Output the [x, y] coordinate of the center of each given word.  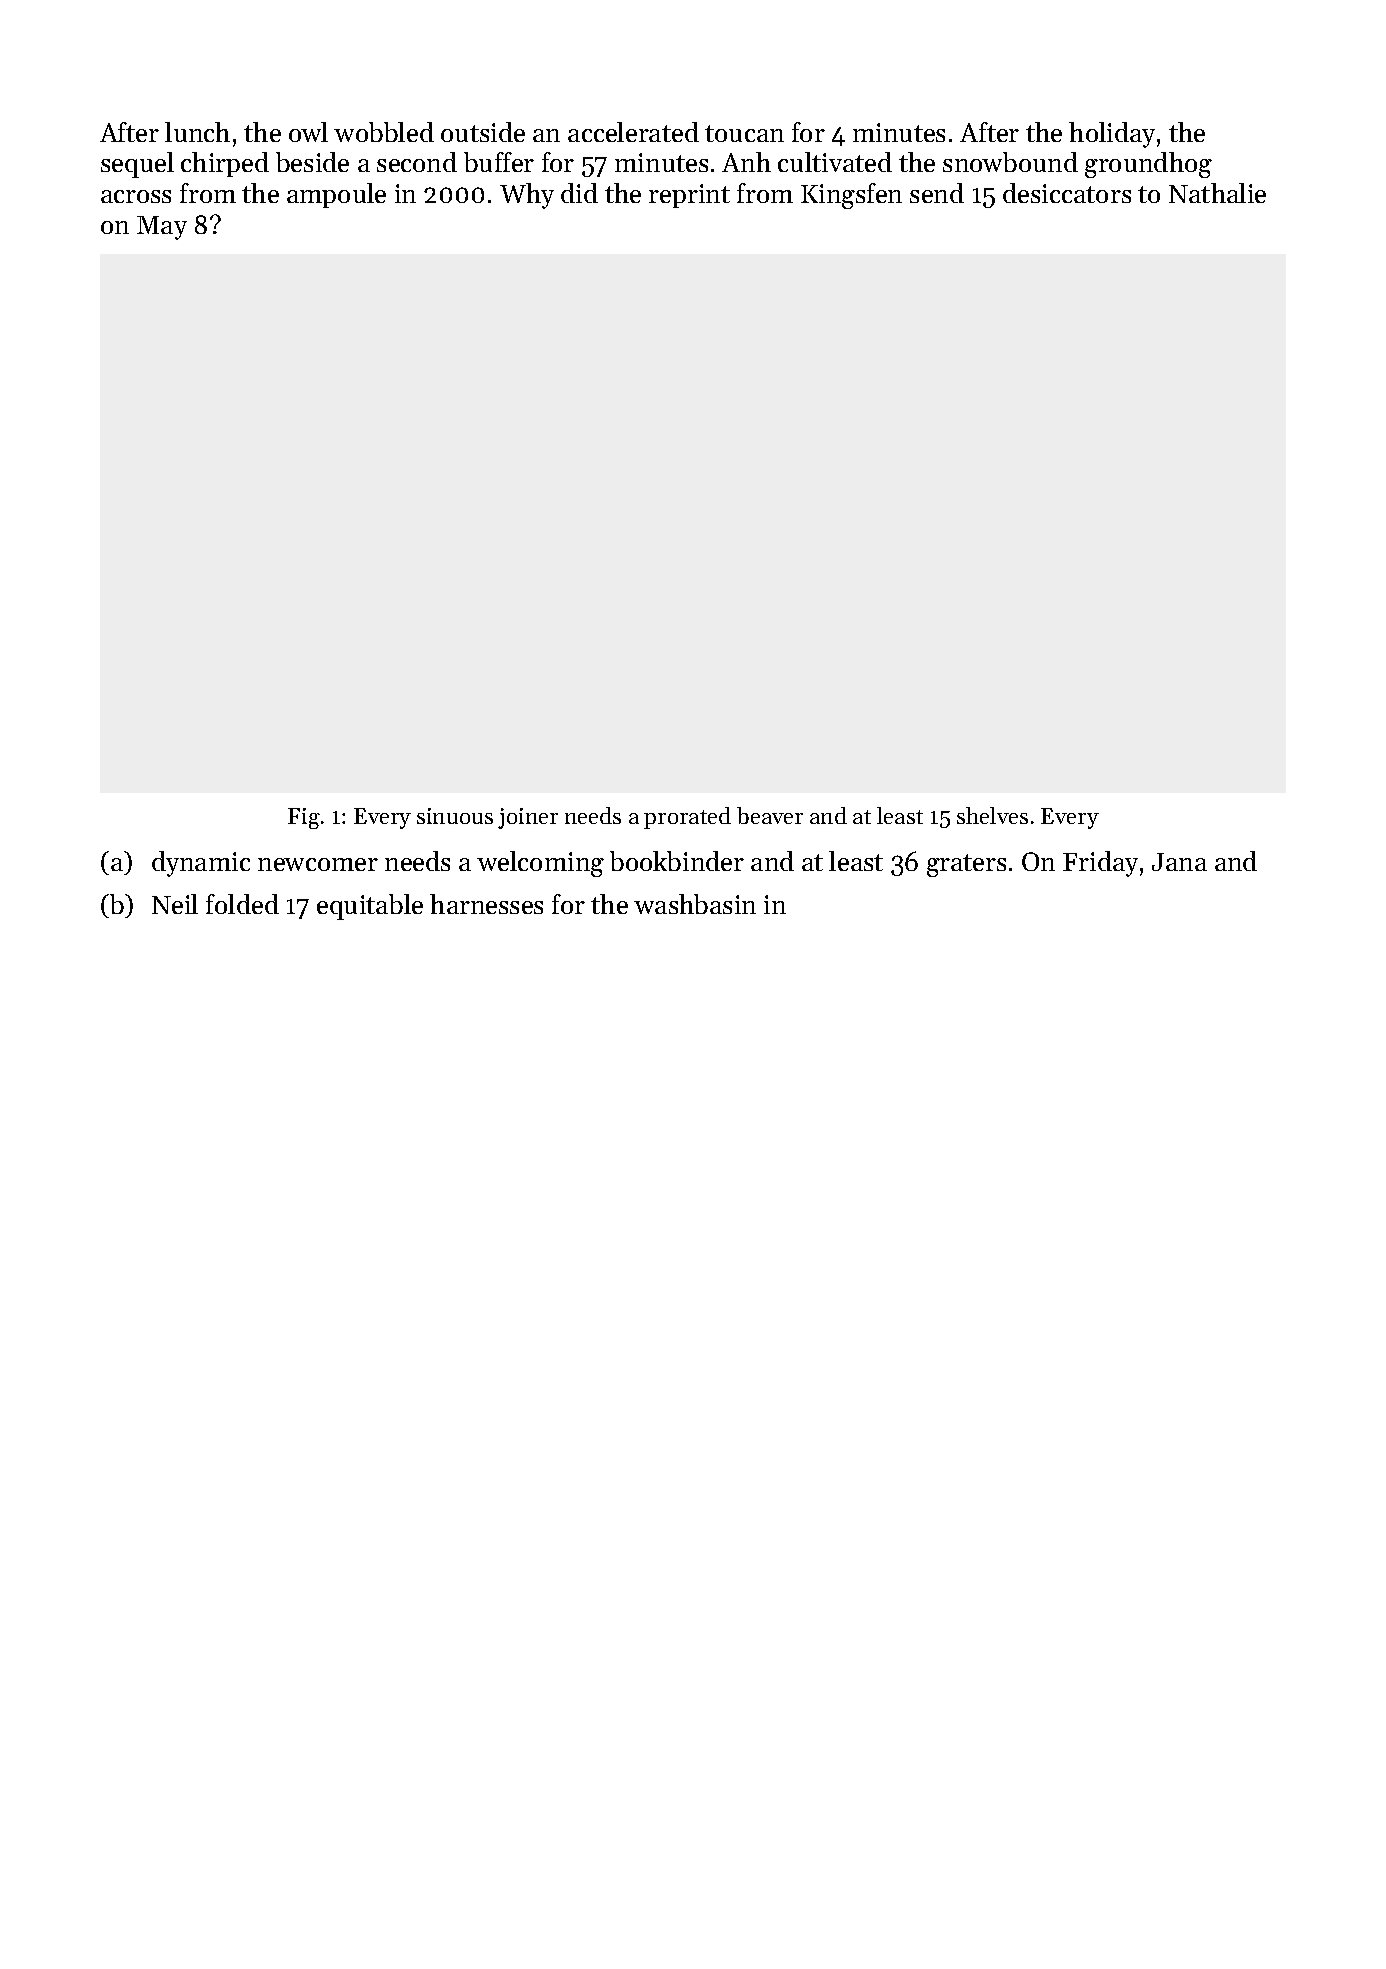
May [162, 228]
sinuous [455, 816]
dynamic [201, 864]
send [937, 193]
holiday [1112, 135]
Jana [1179, 862]
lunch [197, 132]
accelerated [633, 132]
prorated [687, 818]
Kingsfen [851, 196]
